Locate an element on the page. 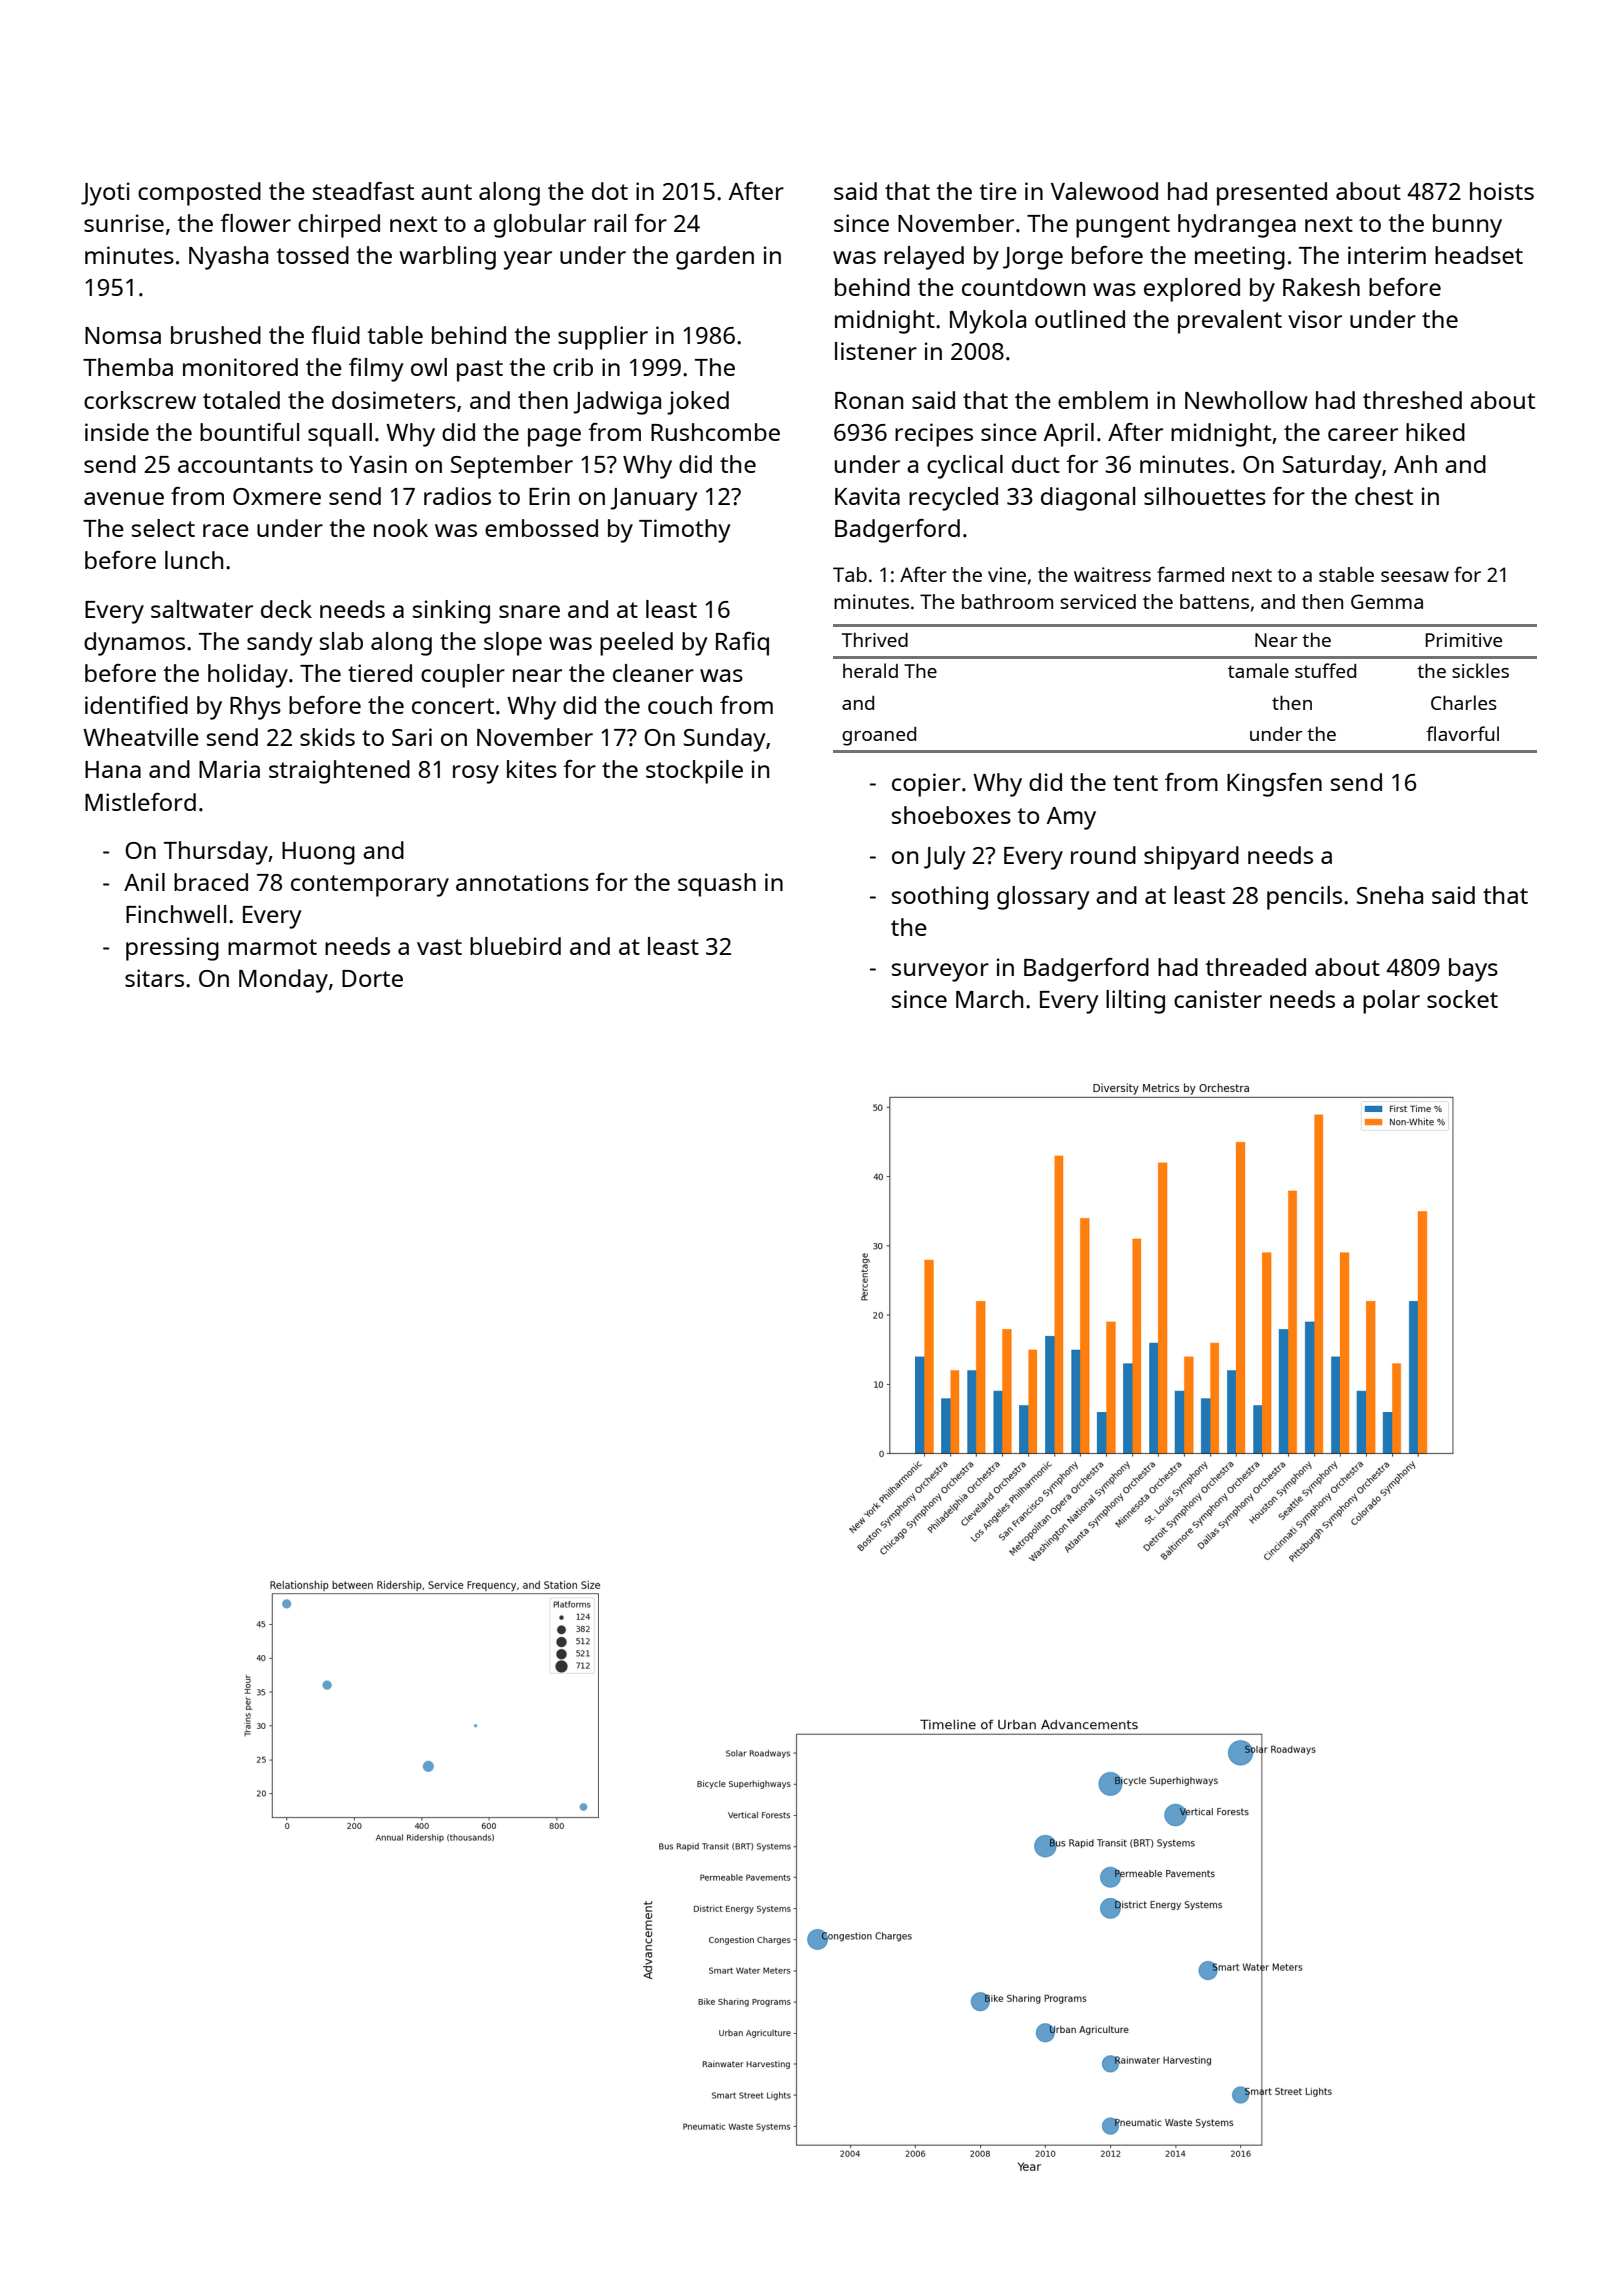 This document has height=2292, width=1620. silhouettes is located at coordinates (1205, 496).
